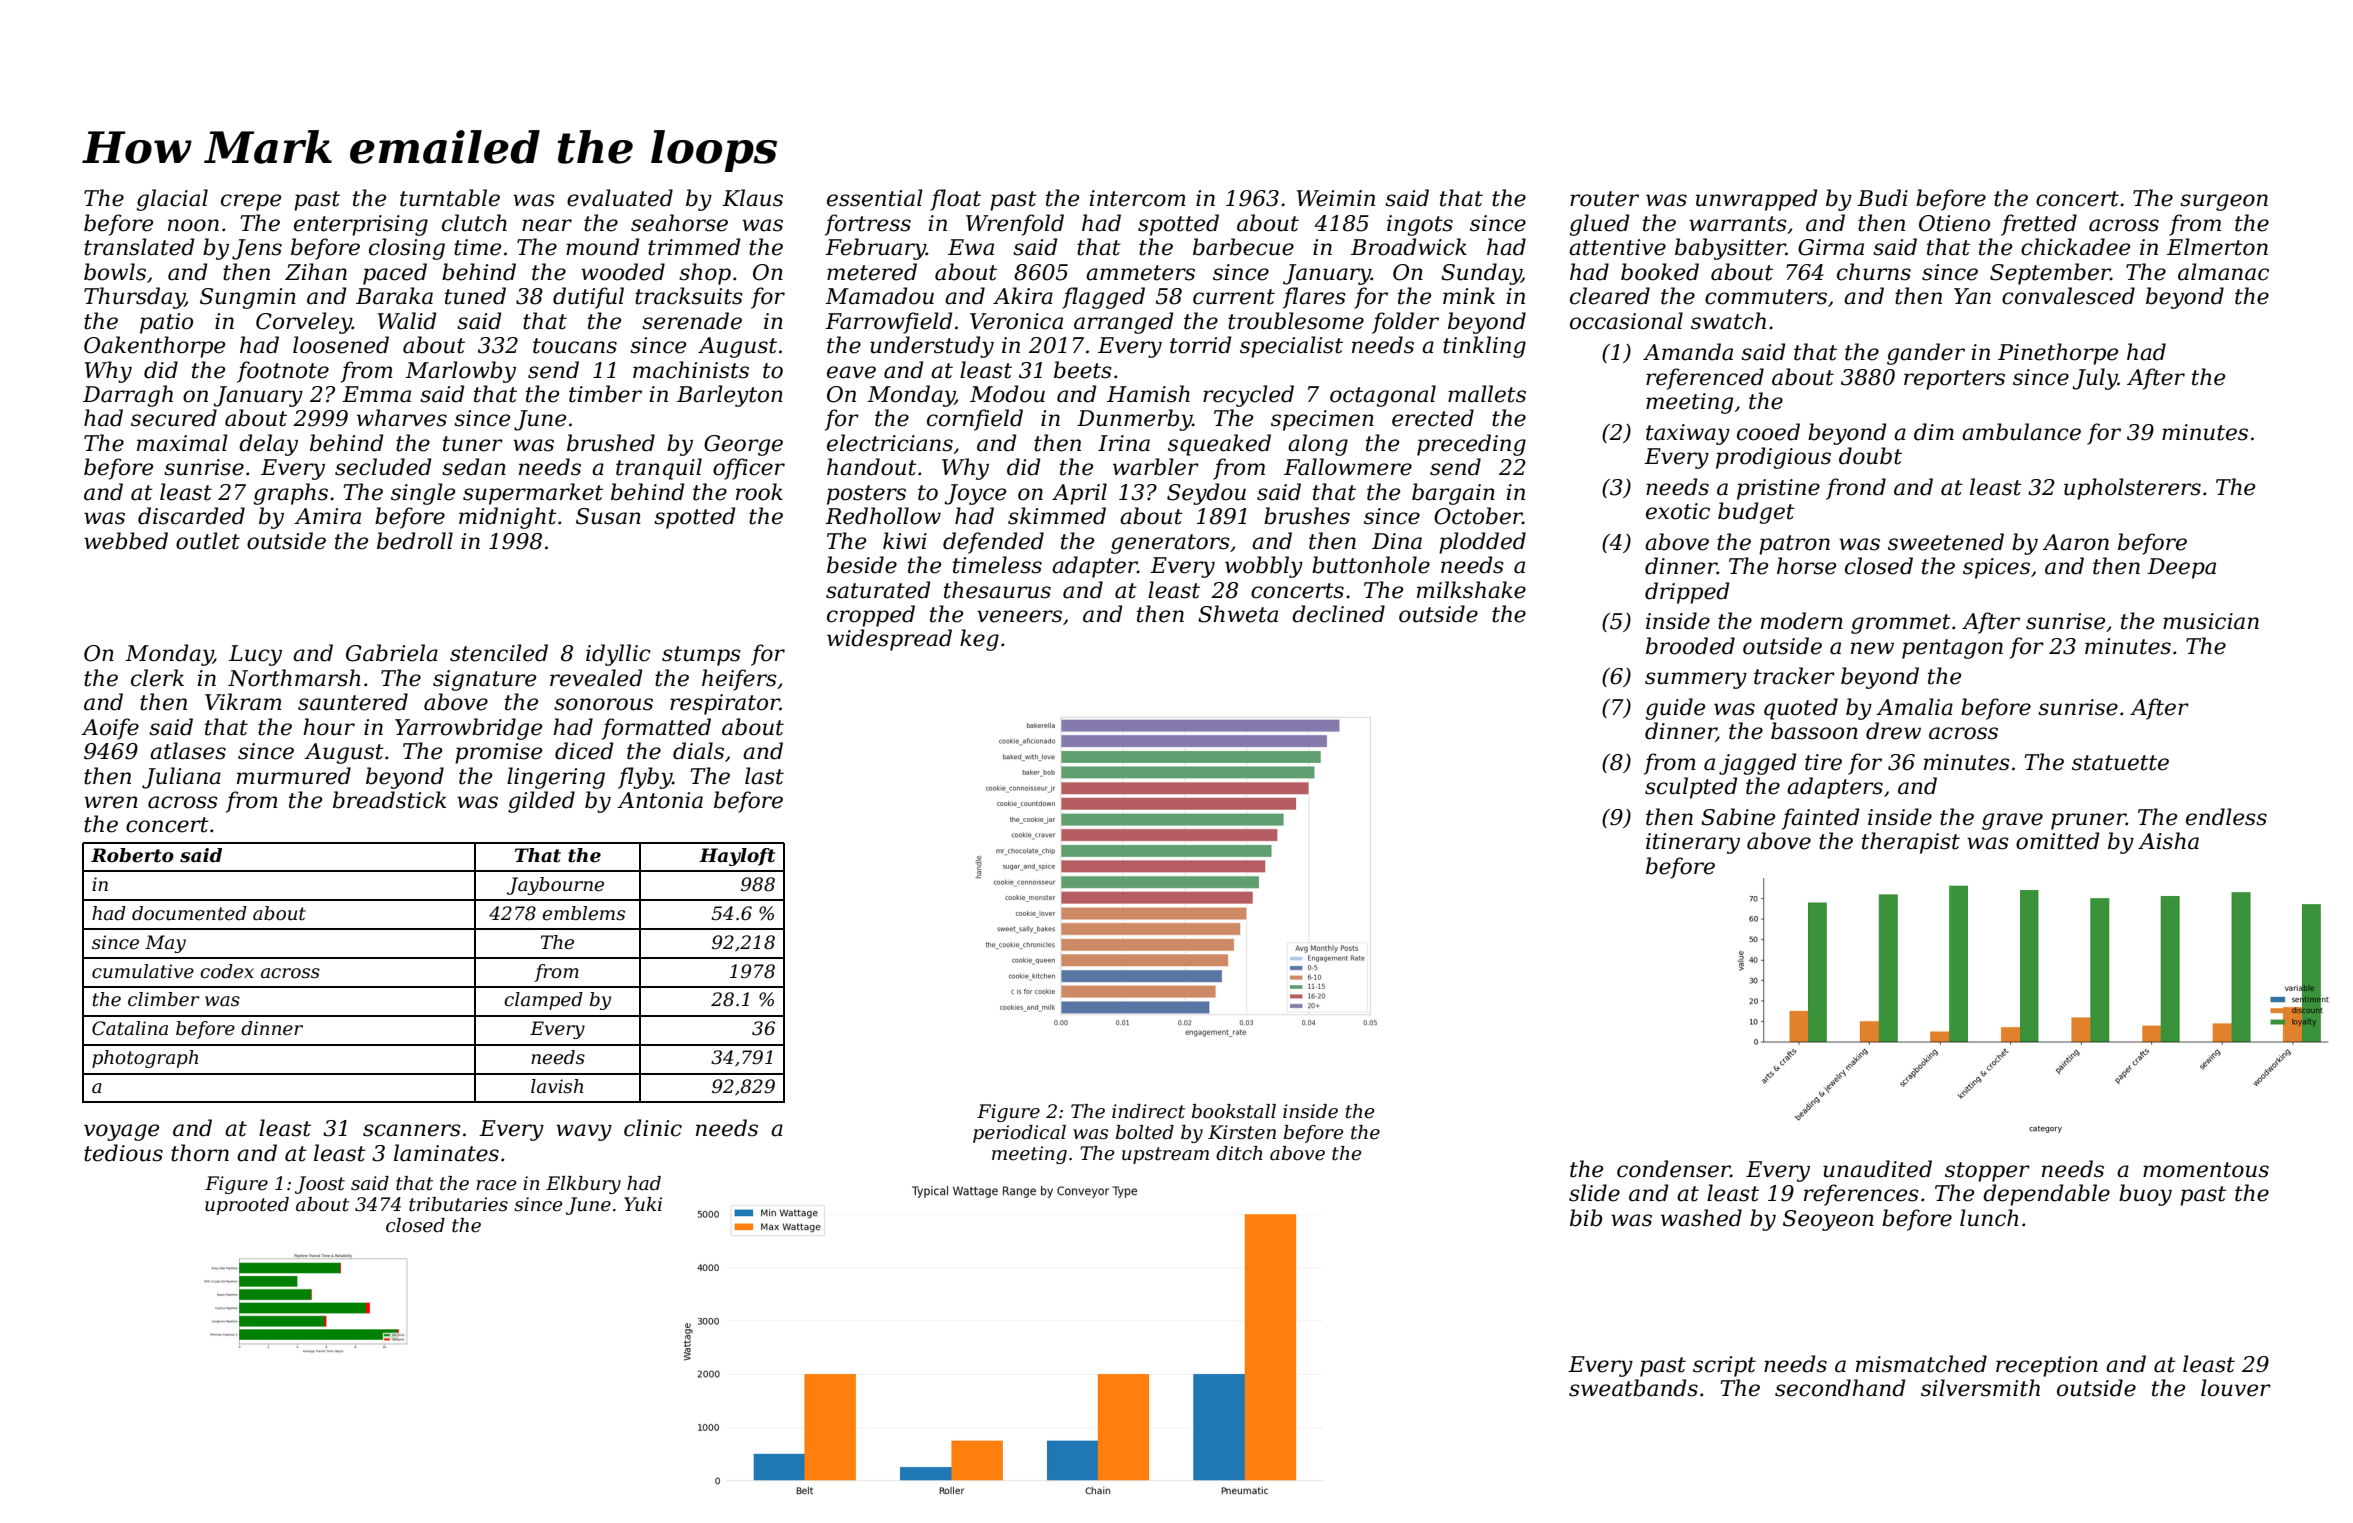 This screenshot has width=2353, height=1523. Describe the element at coordinates (2226, 817) in the screenshot. I see `endless` at that location.
